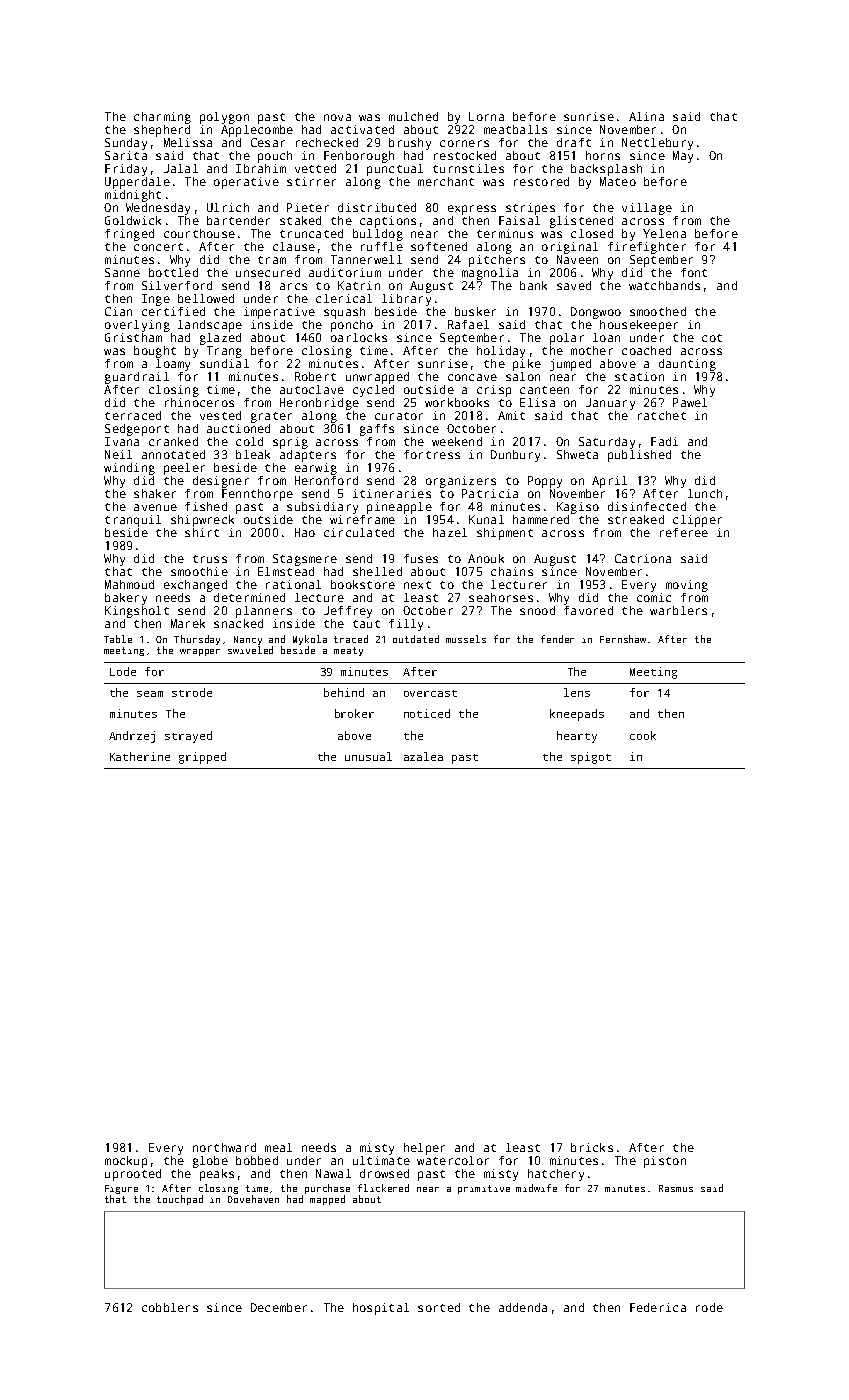 The image size is (849, 1400). What do you see at coordinates (658, 311) in the screenshot?
I see `smoothed` at bounding box center [658, 311].
